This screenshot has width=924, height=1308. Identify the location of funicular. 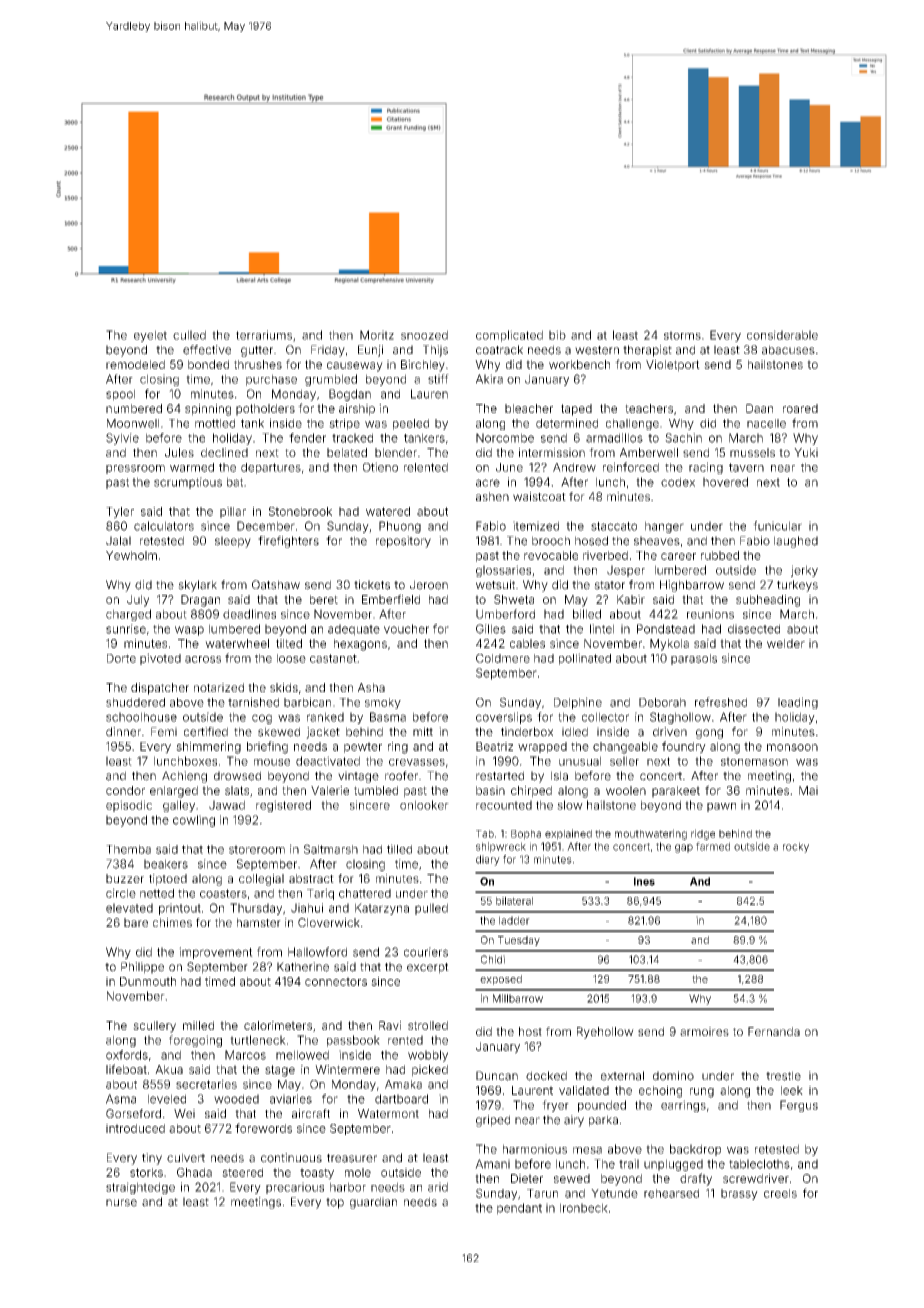
(777, 526).
